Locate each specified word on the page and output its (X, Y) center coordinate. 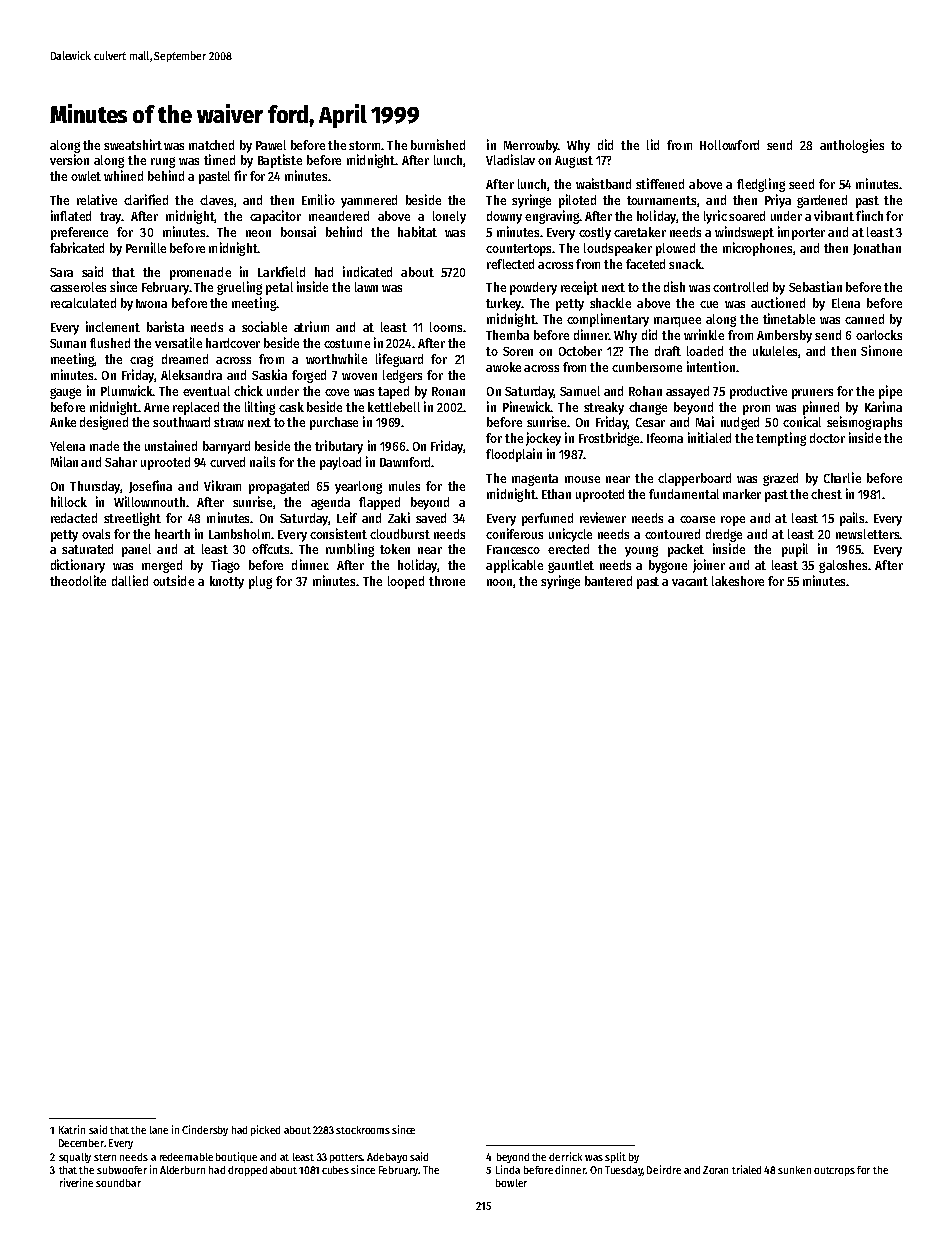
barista (165, 326)
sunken (794, 1170)
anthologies (852, 146)
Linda (508, 1169)
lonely (449, 217)
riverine (76, 1182)
